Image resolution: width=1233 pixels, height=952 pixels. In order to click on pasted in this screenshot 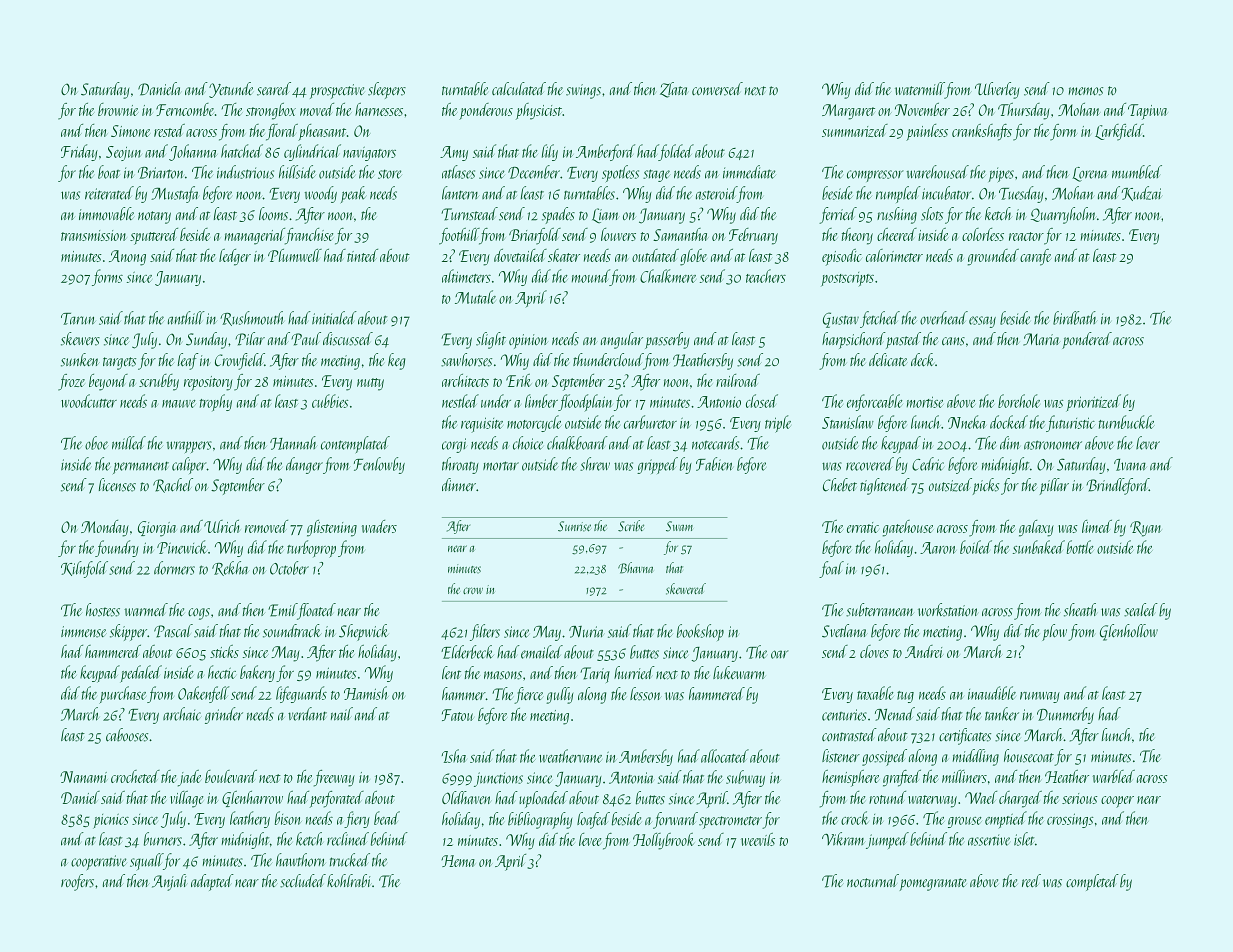, I will do `click(903, 340)`.
